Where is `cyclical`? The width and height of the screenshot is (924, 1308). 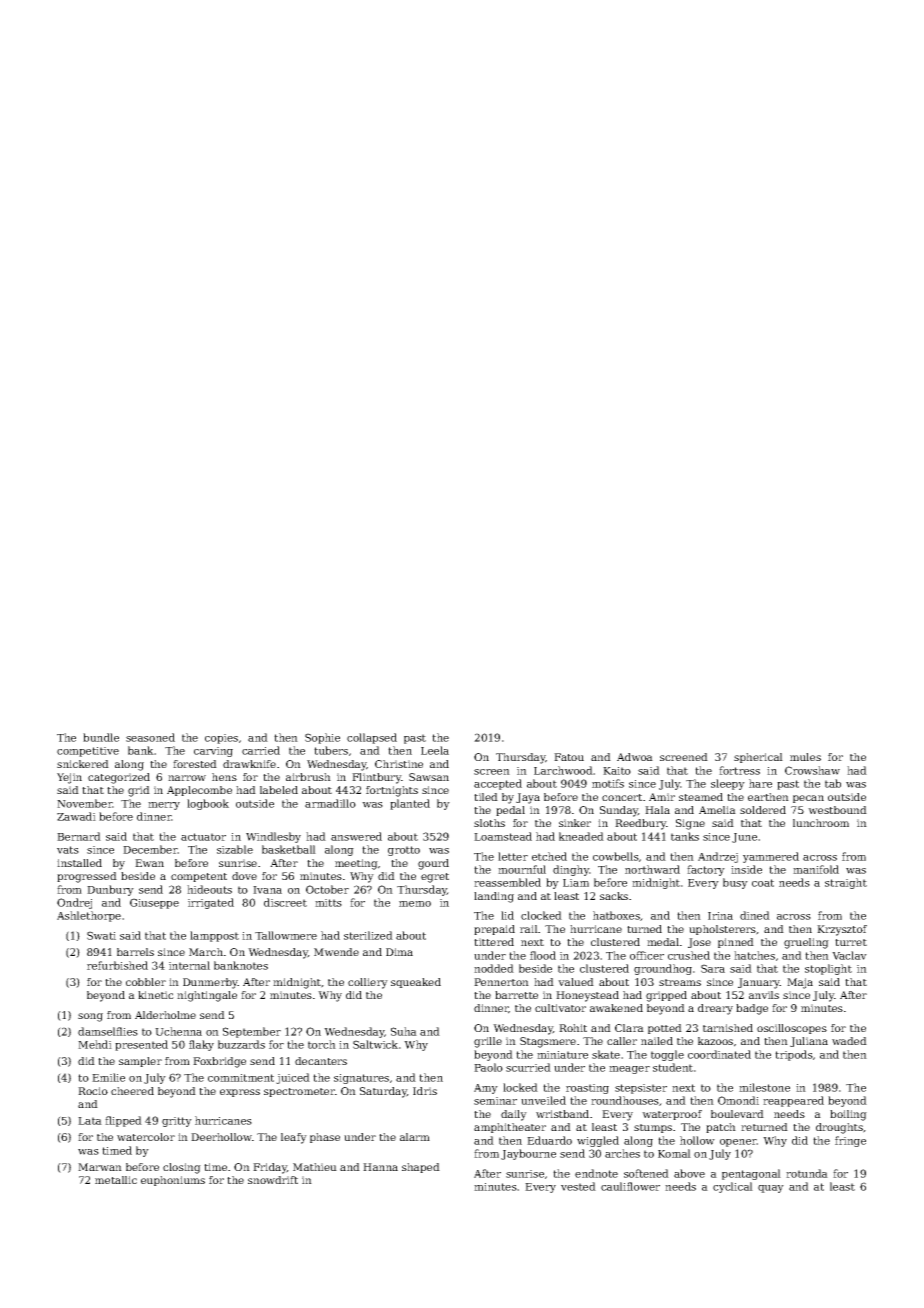
cyclical is located at coordinates (733, 1187).
